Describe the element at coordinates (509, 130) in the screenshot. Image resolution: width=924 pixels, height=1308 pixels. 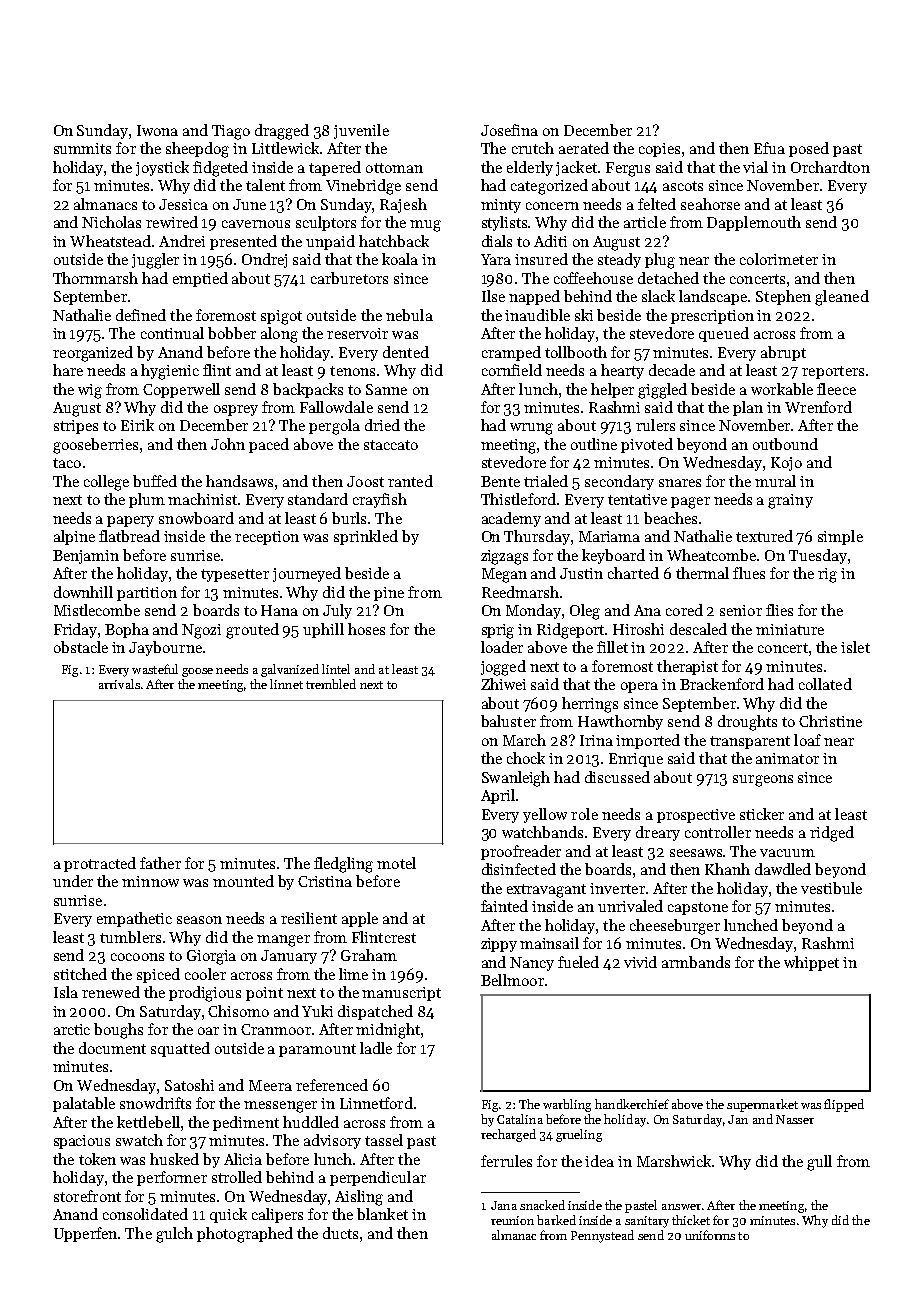
I see `Josefina` at that location.
